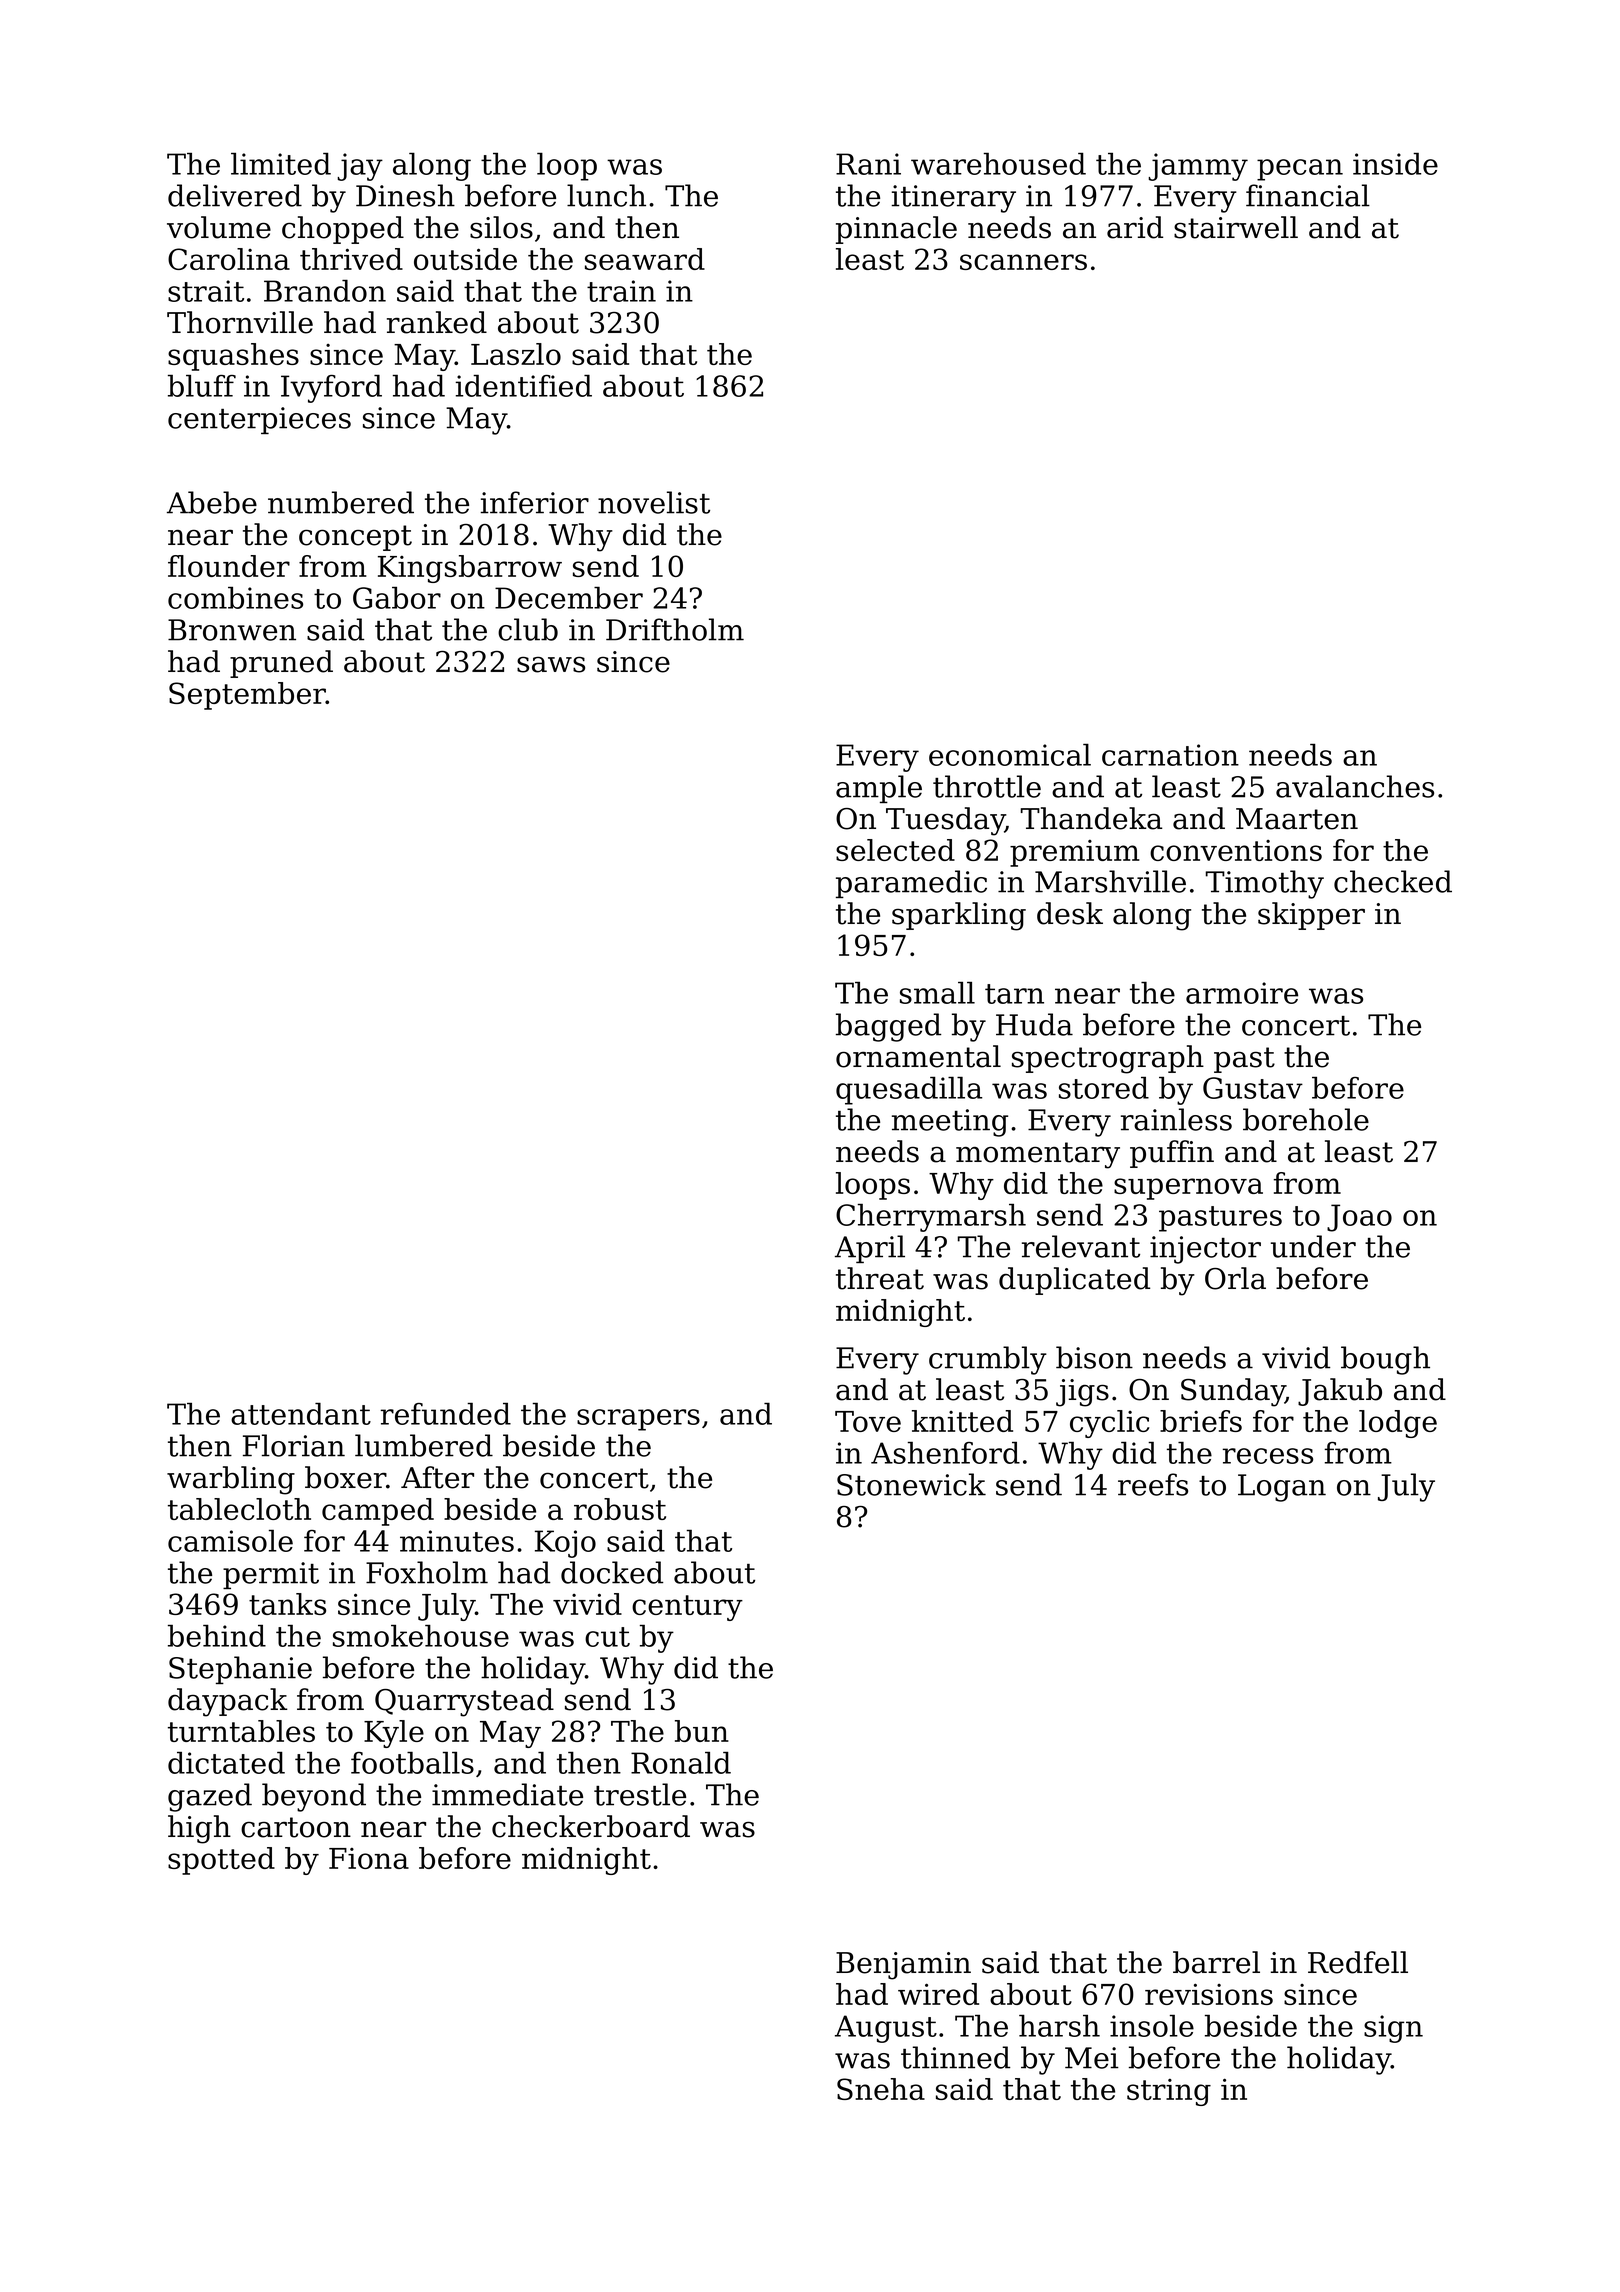  I want to click on lodge, so click(1398, 1424).
